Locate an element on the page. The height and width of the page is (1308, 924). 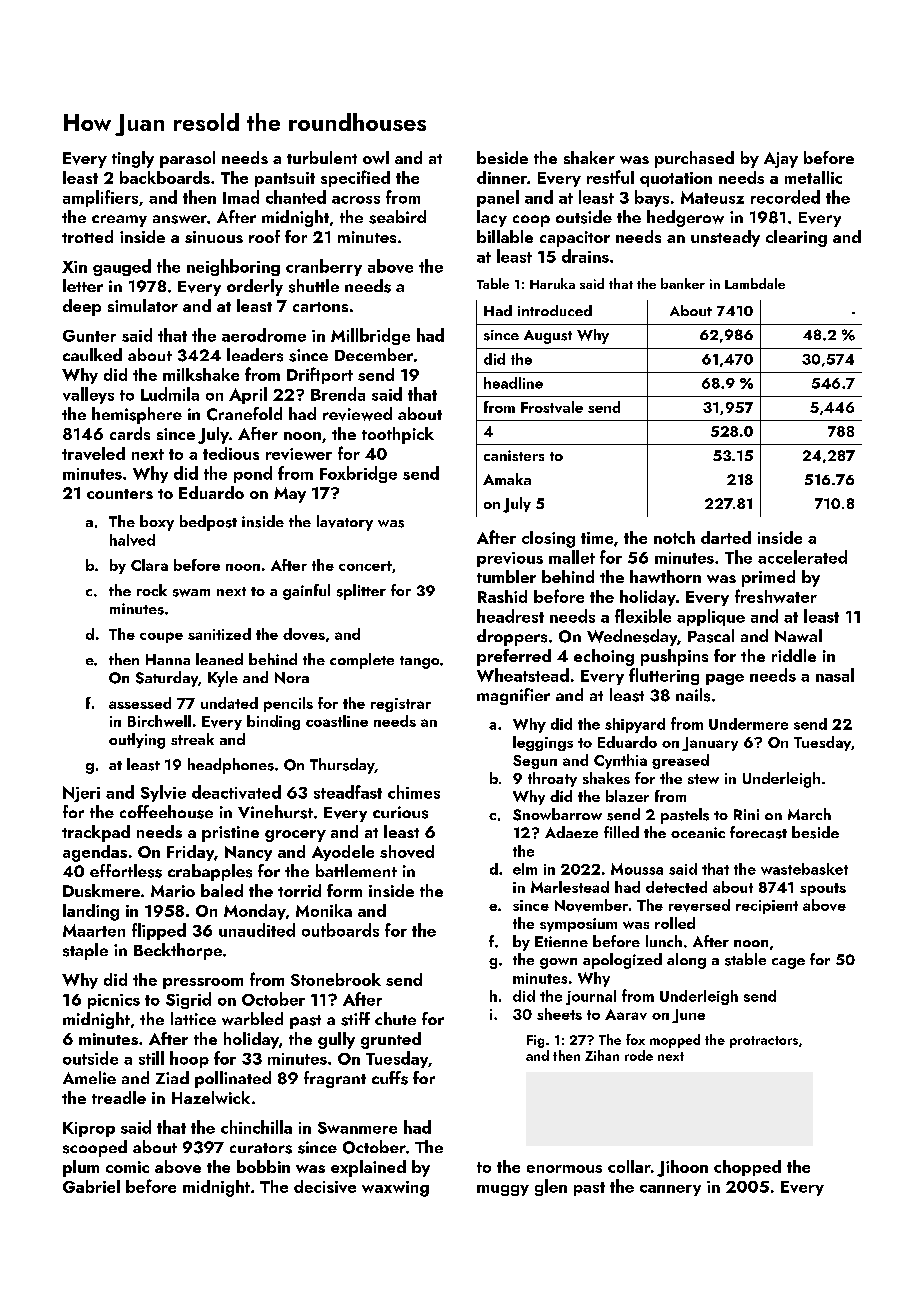
recorded is located at coordinates (785, 197).
